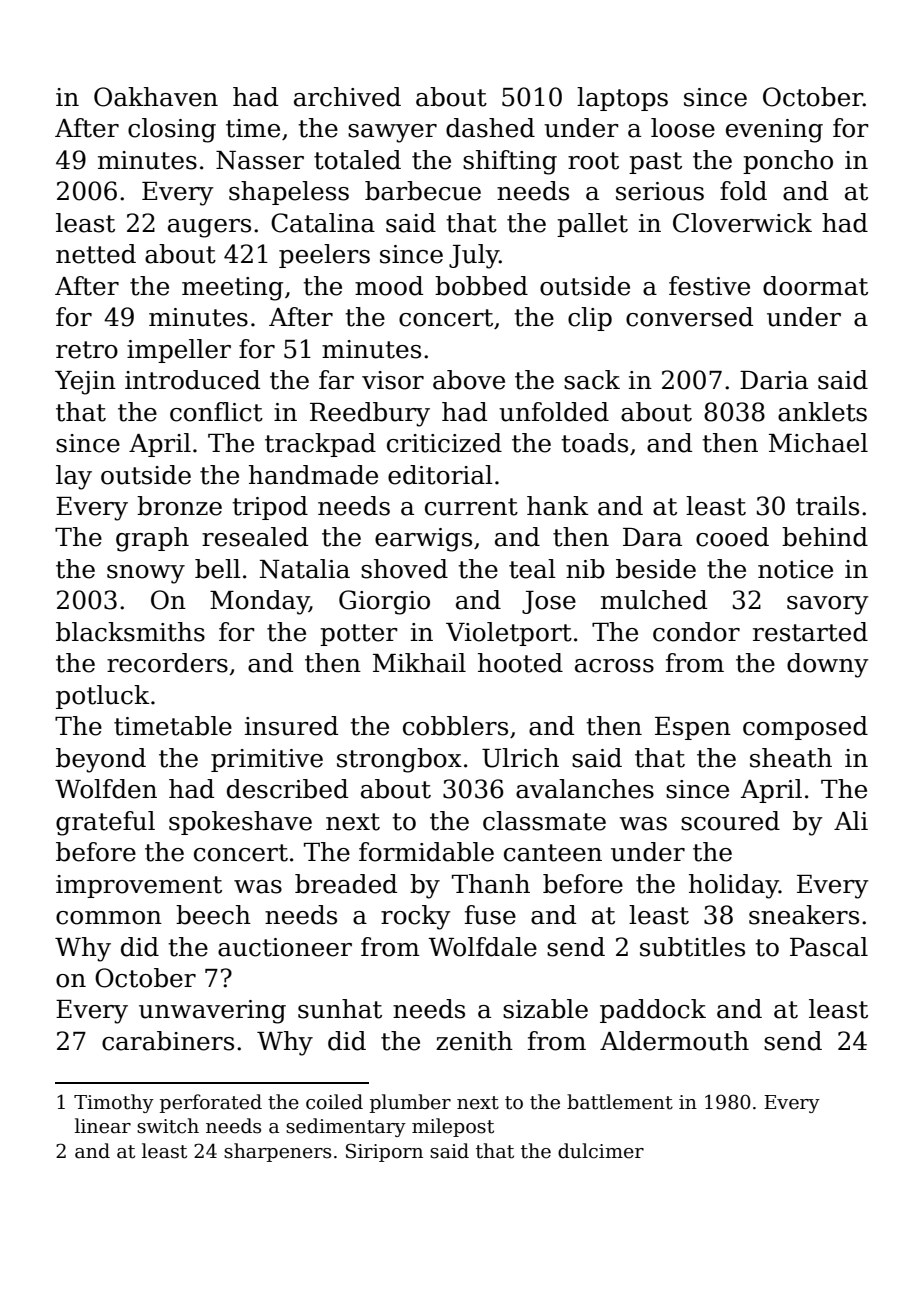 This screenshot has width=924, height=1311. Describe the element at coordinates (168, 1126) in the screenshot. I see `switch` at that location.
